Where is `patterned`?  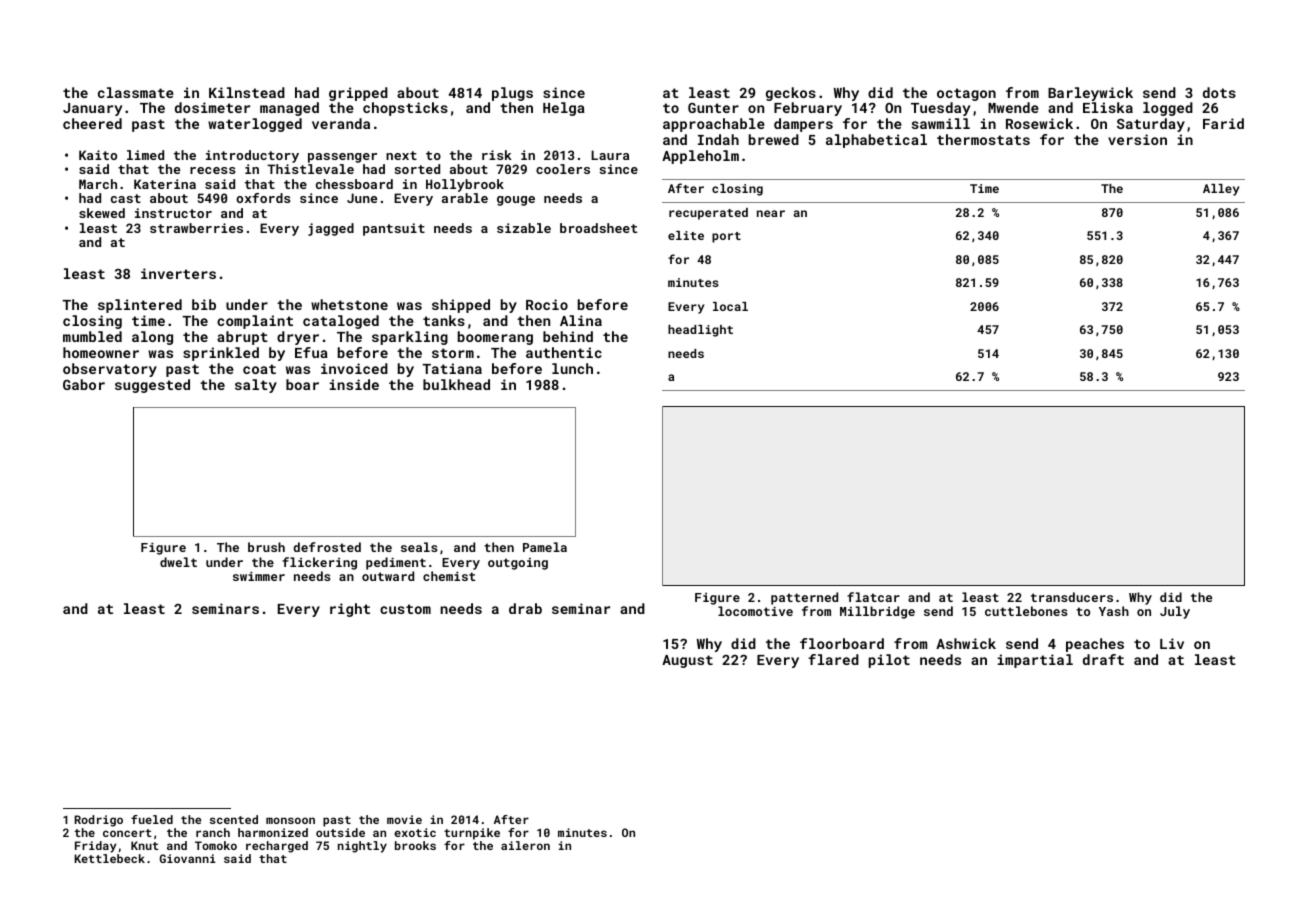 patterned is located at coordinates (804, 598).
